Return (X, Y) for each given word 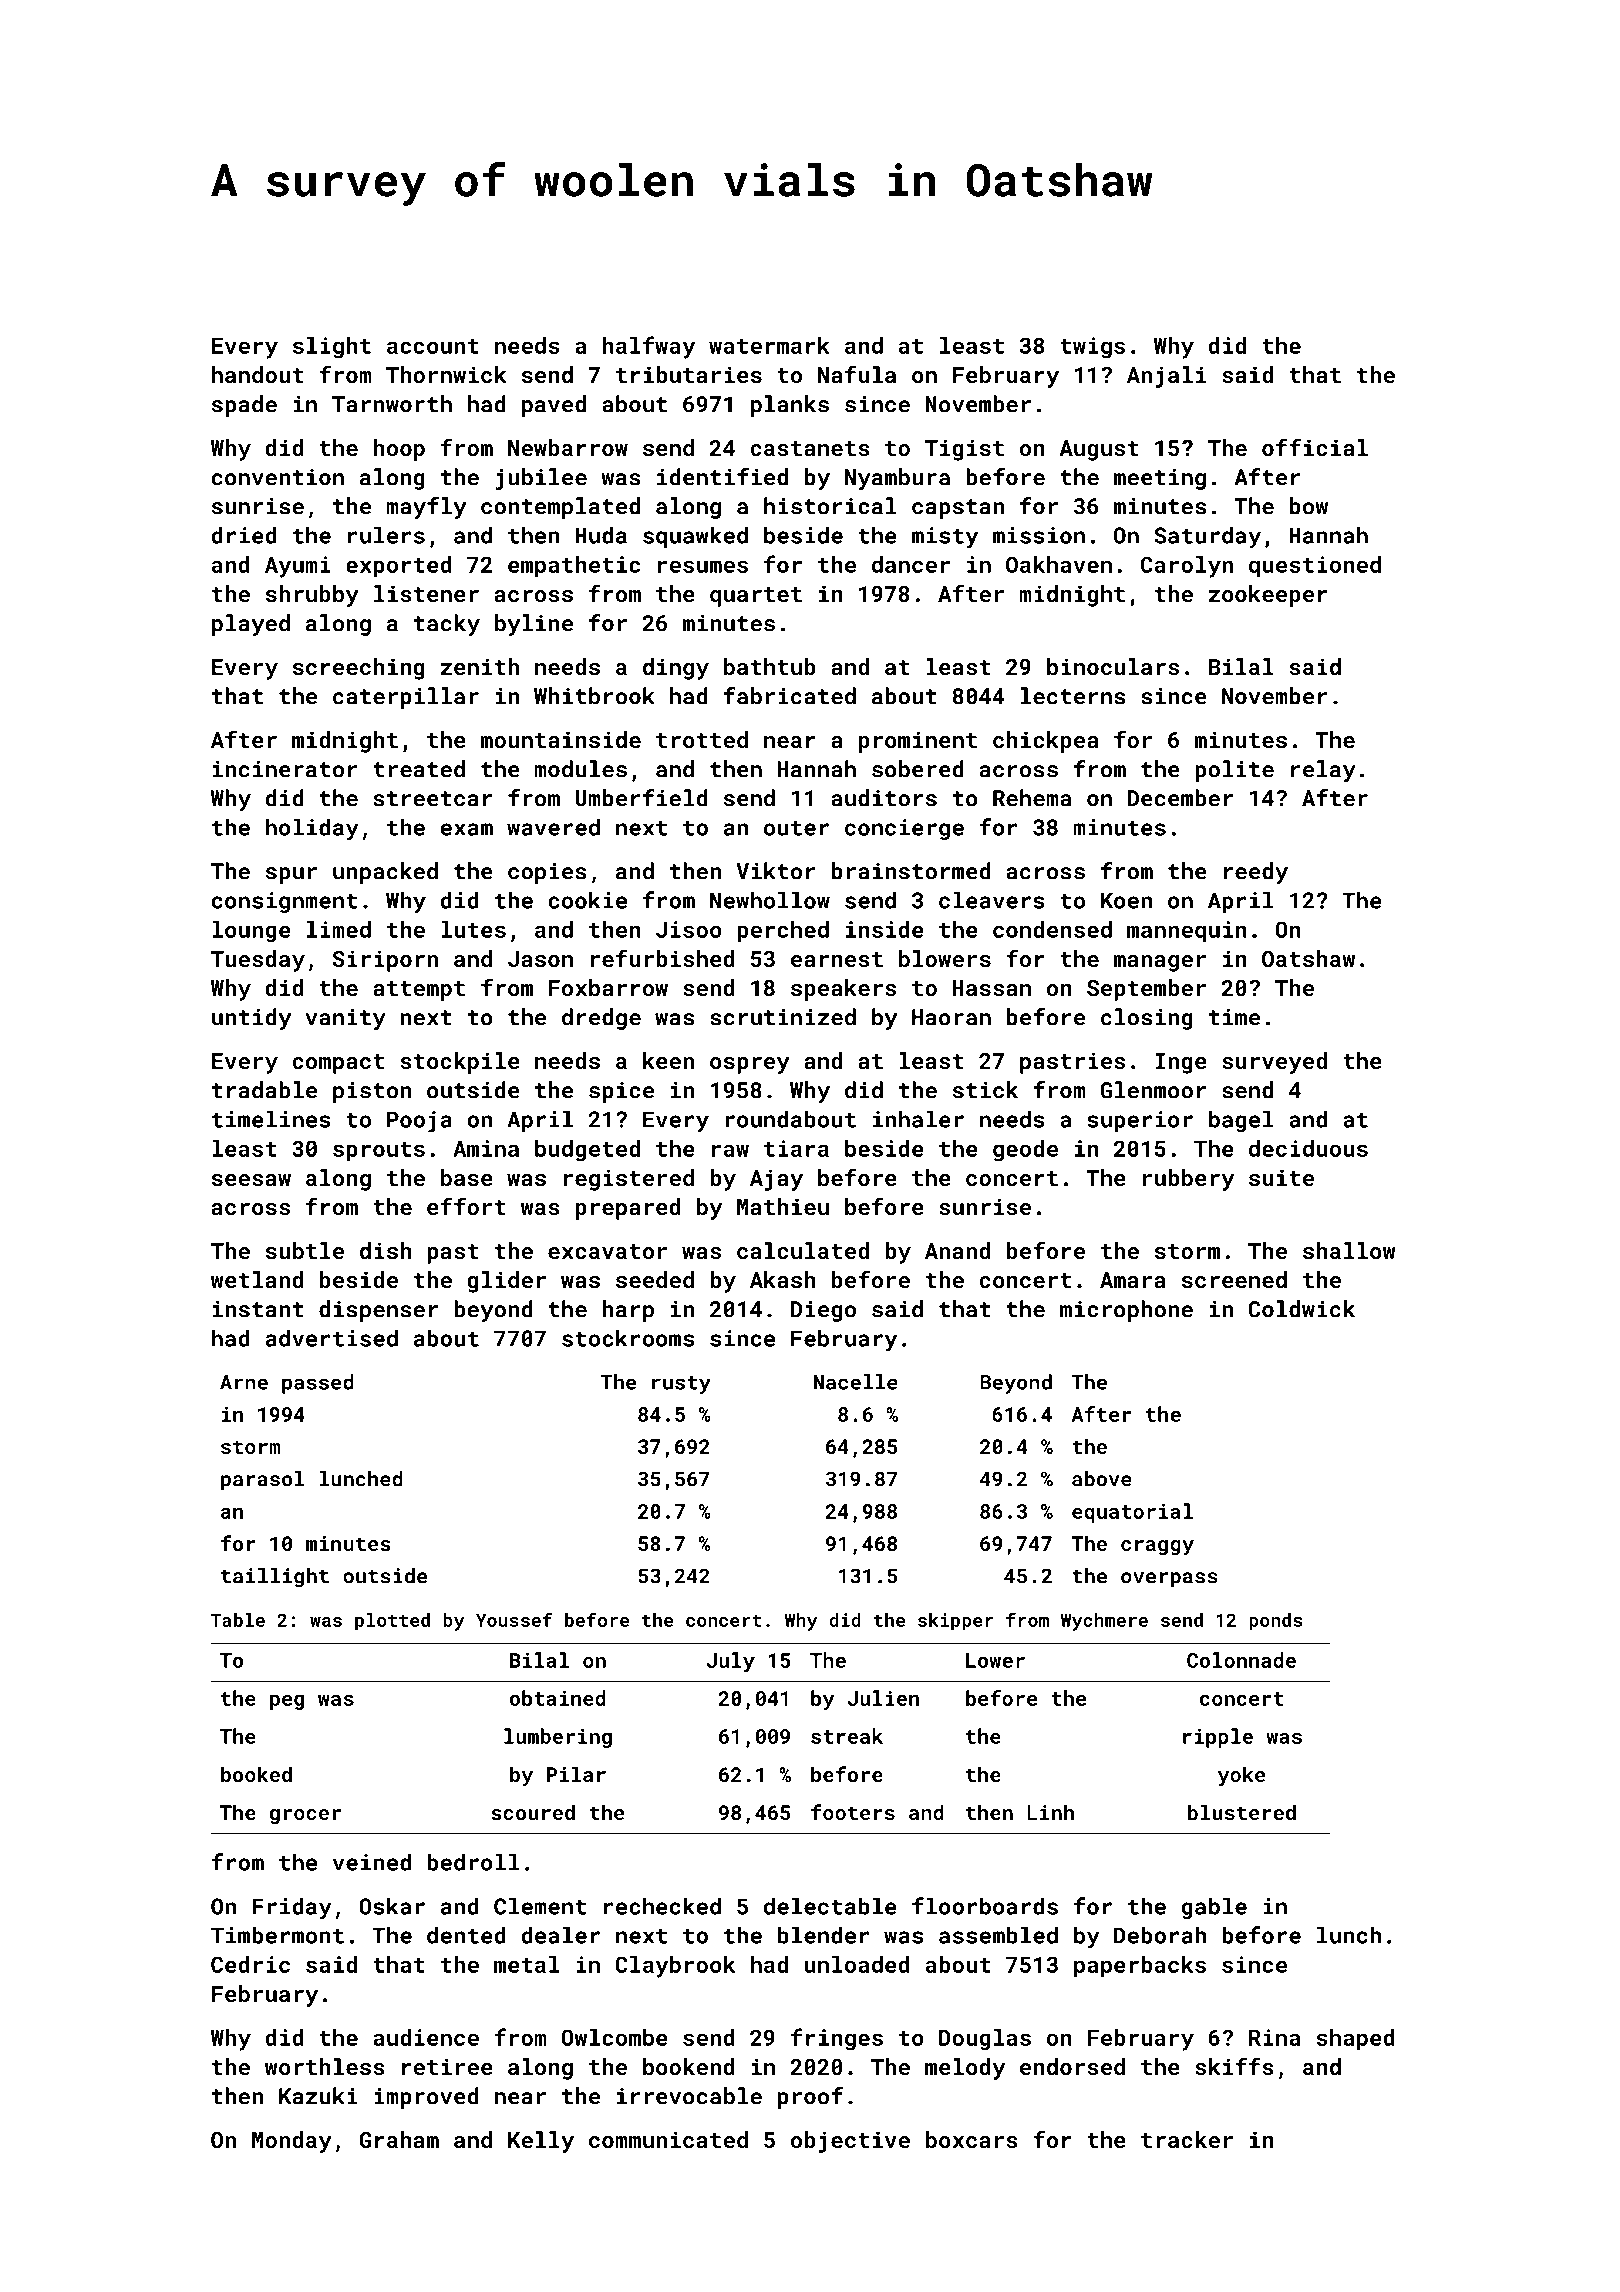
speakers (843, 990)
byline (534, 625)
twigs (1092, 348)
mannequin (1187, 932)
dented (466, 1935)
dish (386, 1250)
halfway (649, 347)
